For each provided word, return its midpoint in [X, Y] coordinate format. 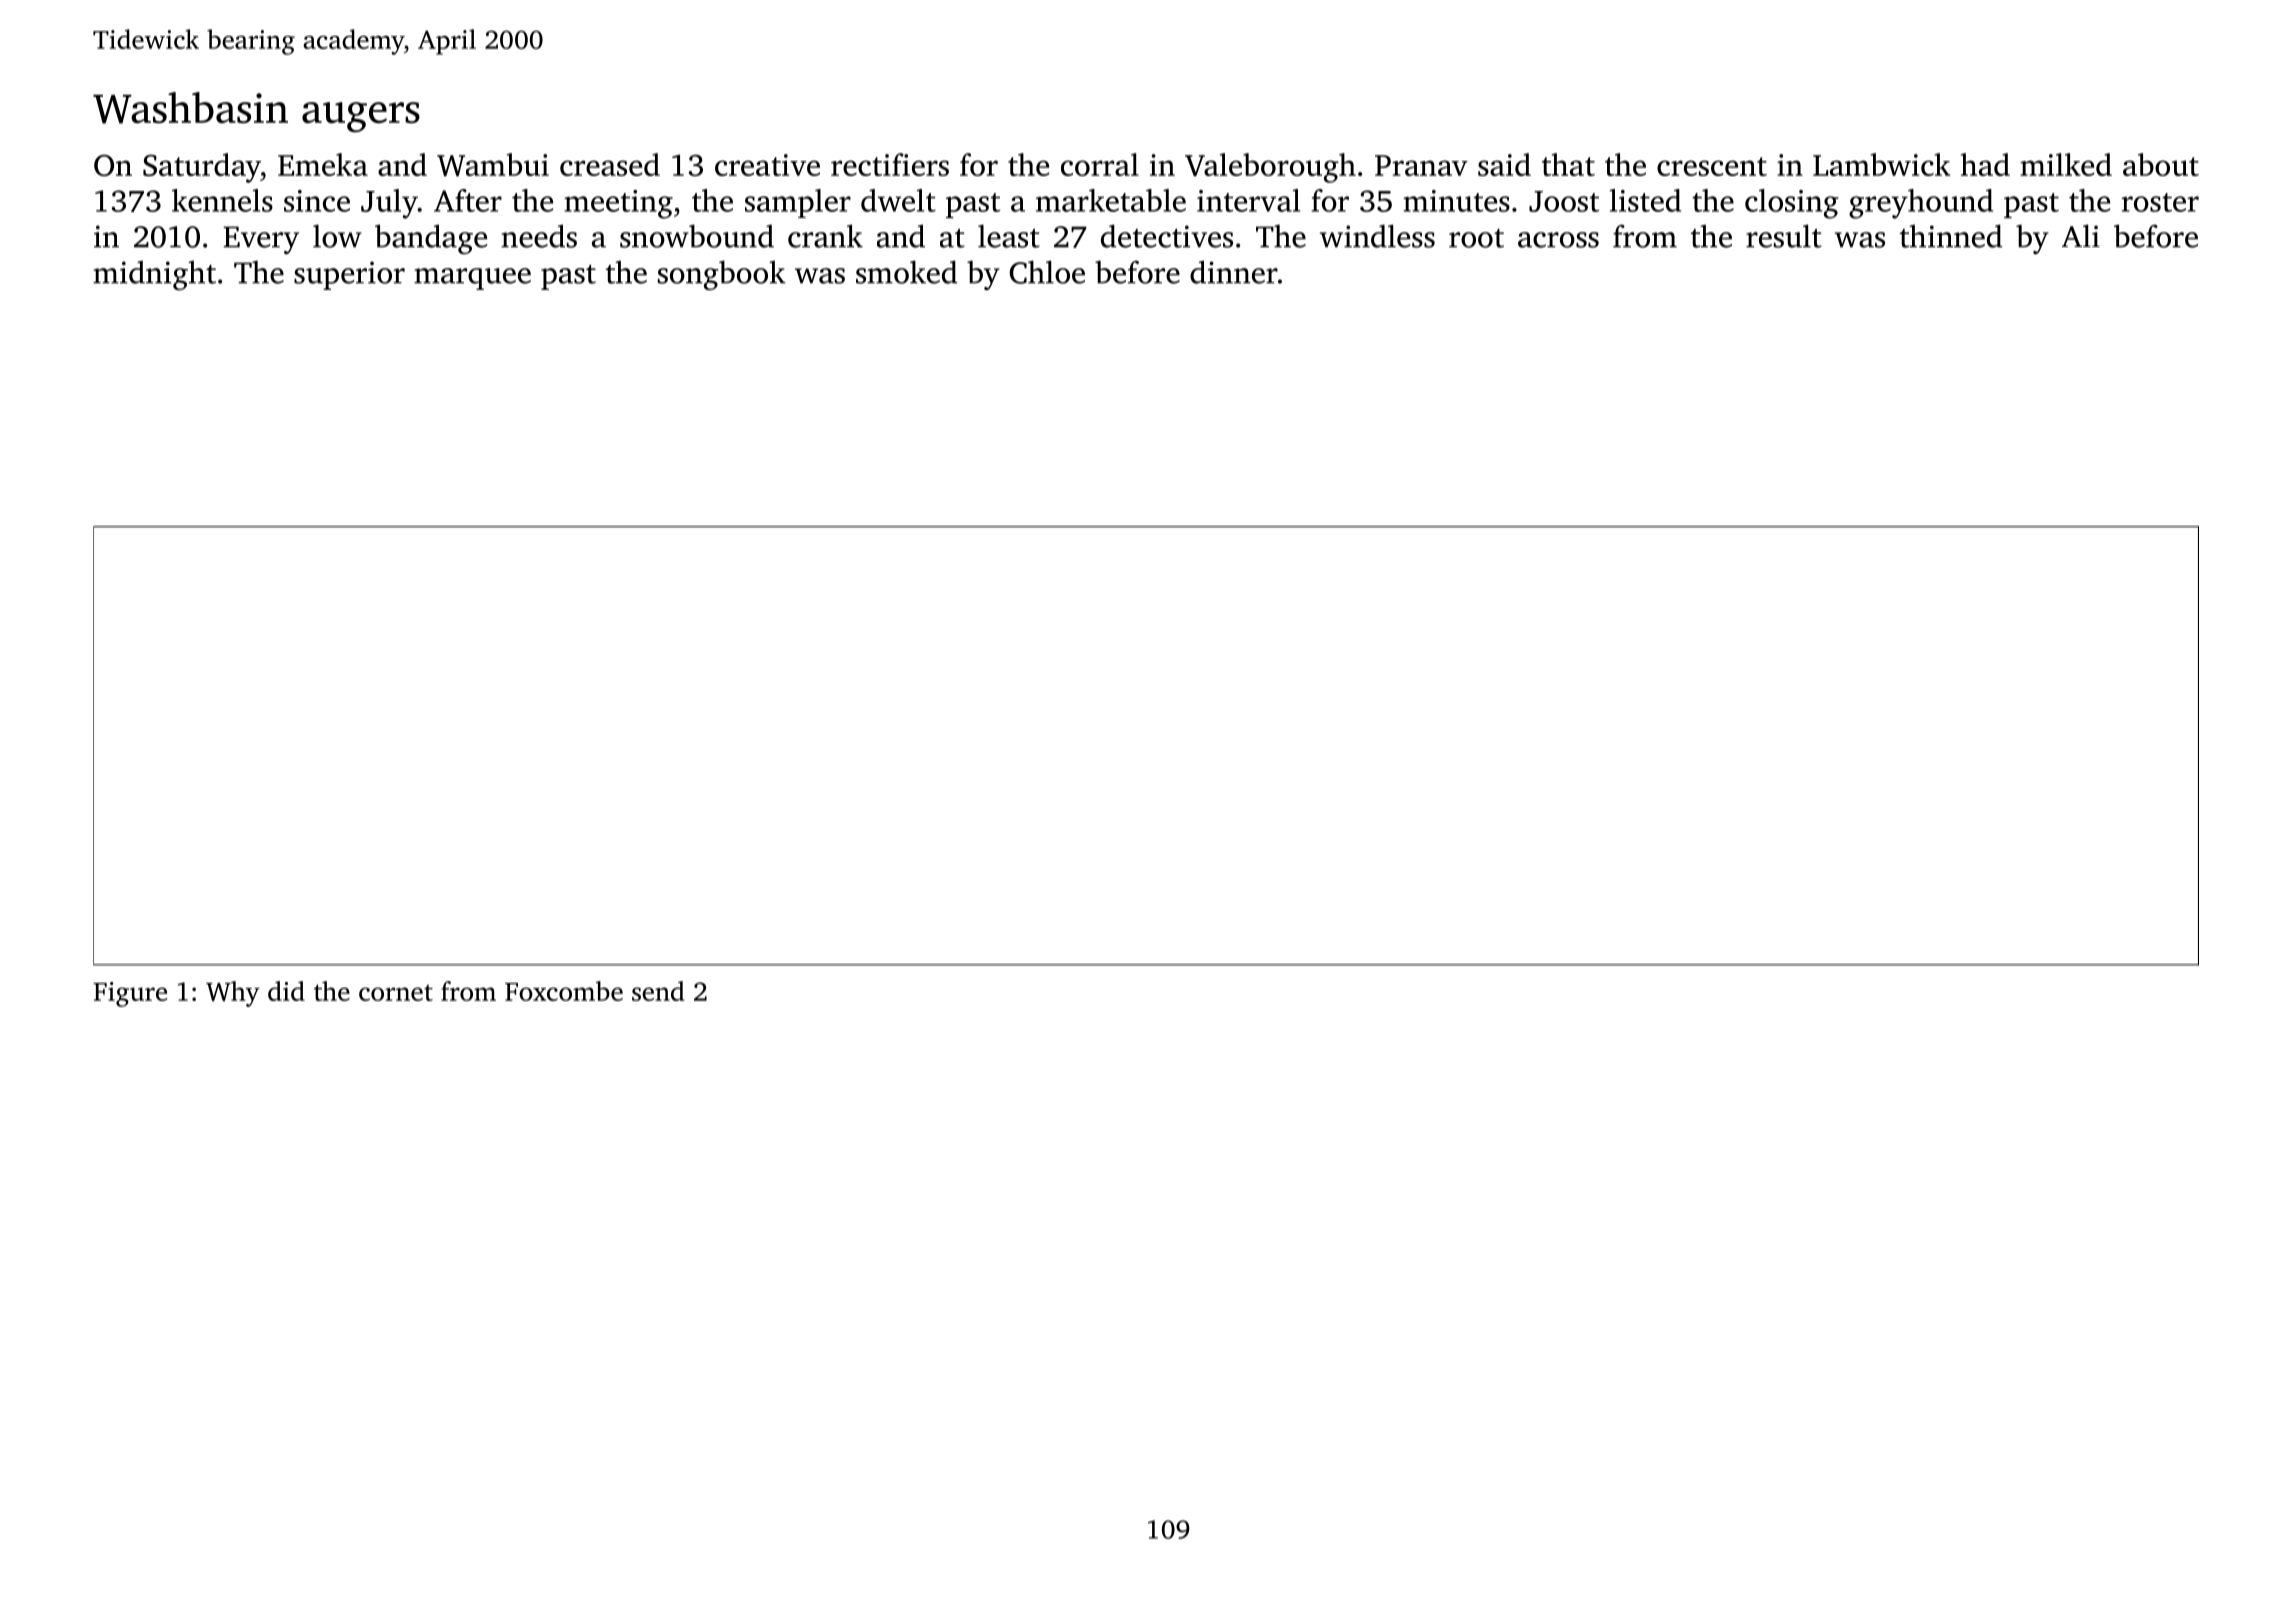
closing [1791, 204]
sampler [798, 203]
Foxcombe [564, 991]
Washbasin [190, 108]
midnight [154, 275]
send [658, 991]
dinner [1234, 272]
